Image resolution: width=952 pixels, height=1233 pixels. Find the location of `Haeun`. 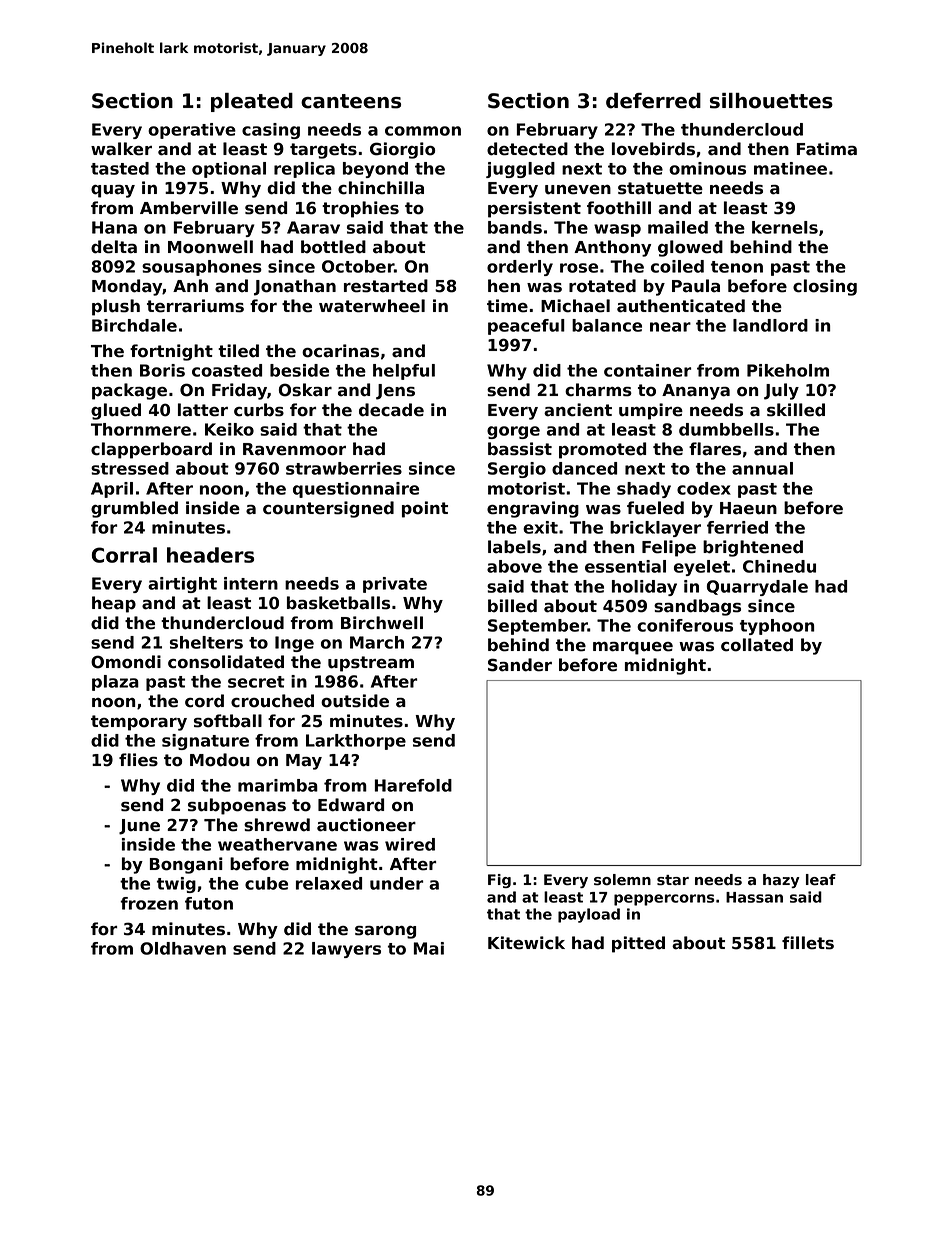

Haeun is located at coordinates (748, 508).
